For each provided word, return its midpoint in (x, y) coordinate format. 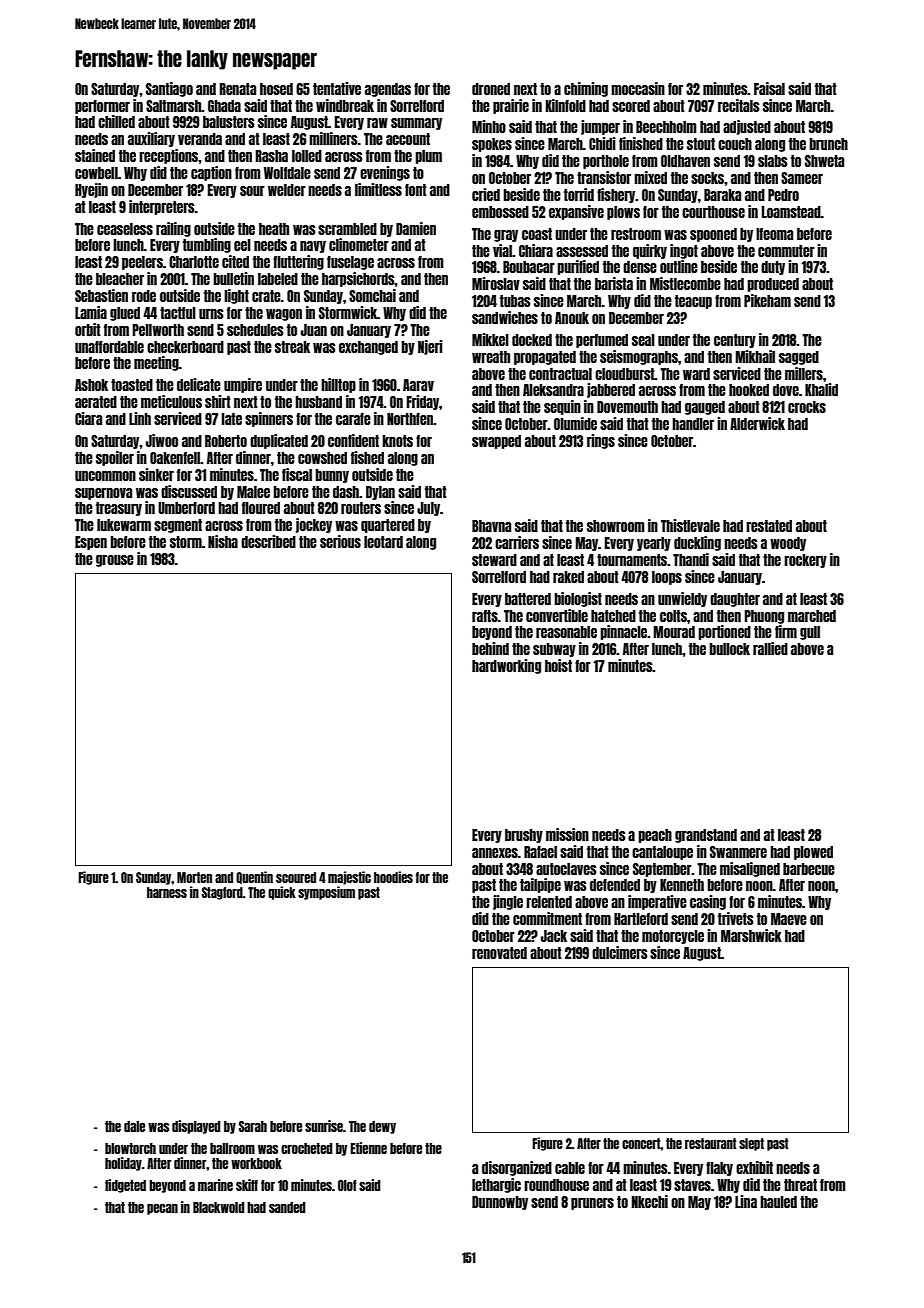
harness (167, 892)
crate (266, 296)
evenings (385, 173)
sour (252, 191)
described (268, 541)
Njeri (430, 347)
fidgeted (125, 1186)
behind (490, 648)
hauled (778, 1202)
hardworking (506, 666)
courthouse (713, 212)
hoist (558, 665)
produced (773, 285)
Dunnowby (500, 1203)
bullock (729, 649)
